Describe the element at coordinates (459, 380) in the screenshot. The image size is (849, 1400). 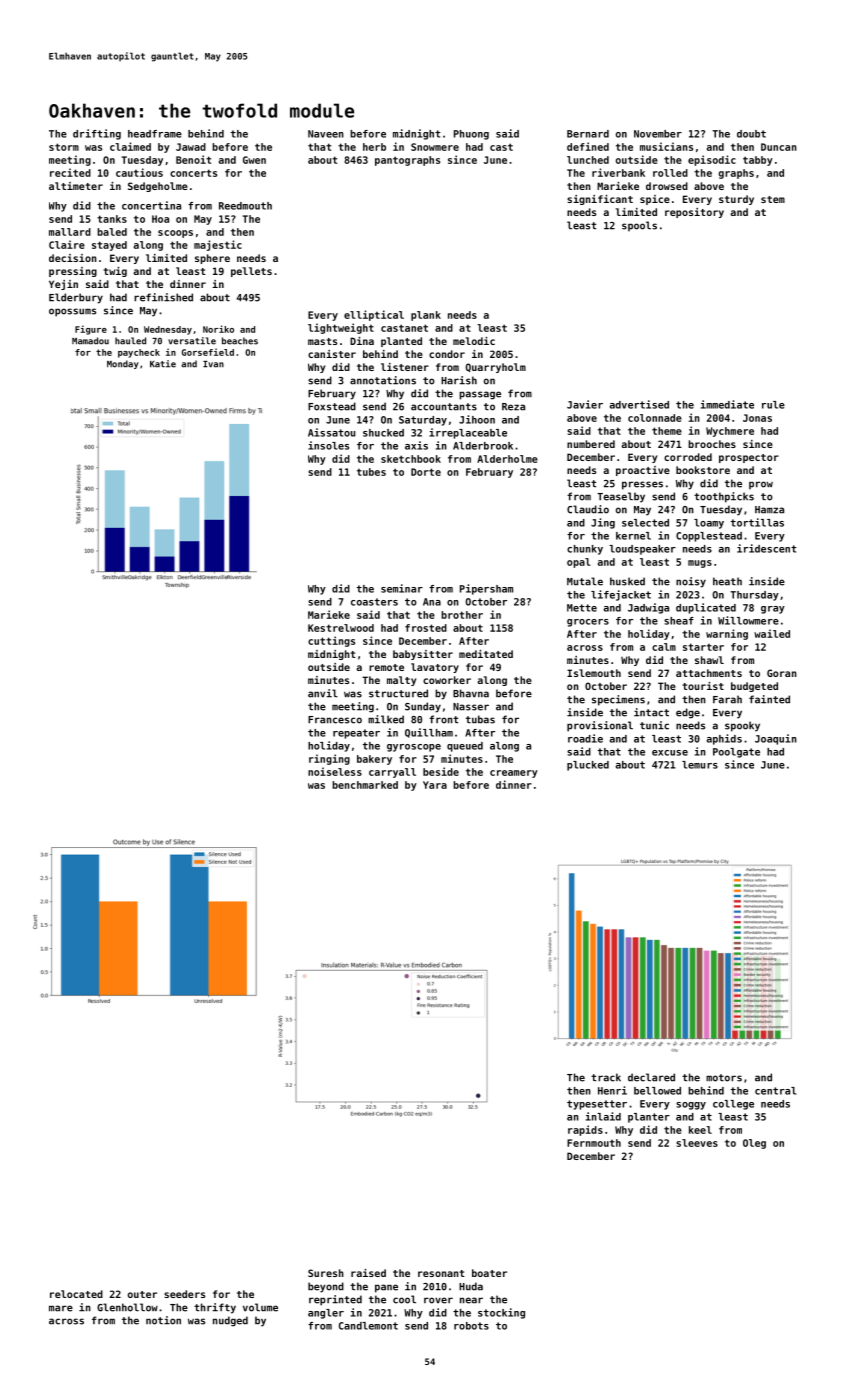
I see `Harish` at that location.
